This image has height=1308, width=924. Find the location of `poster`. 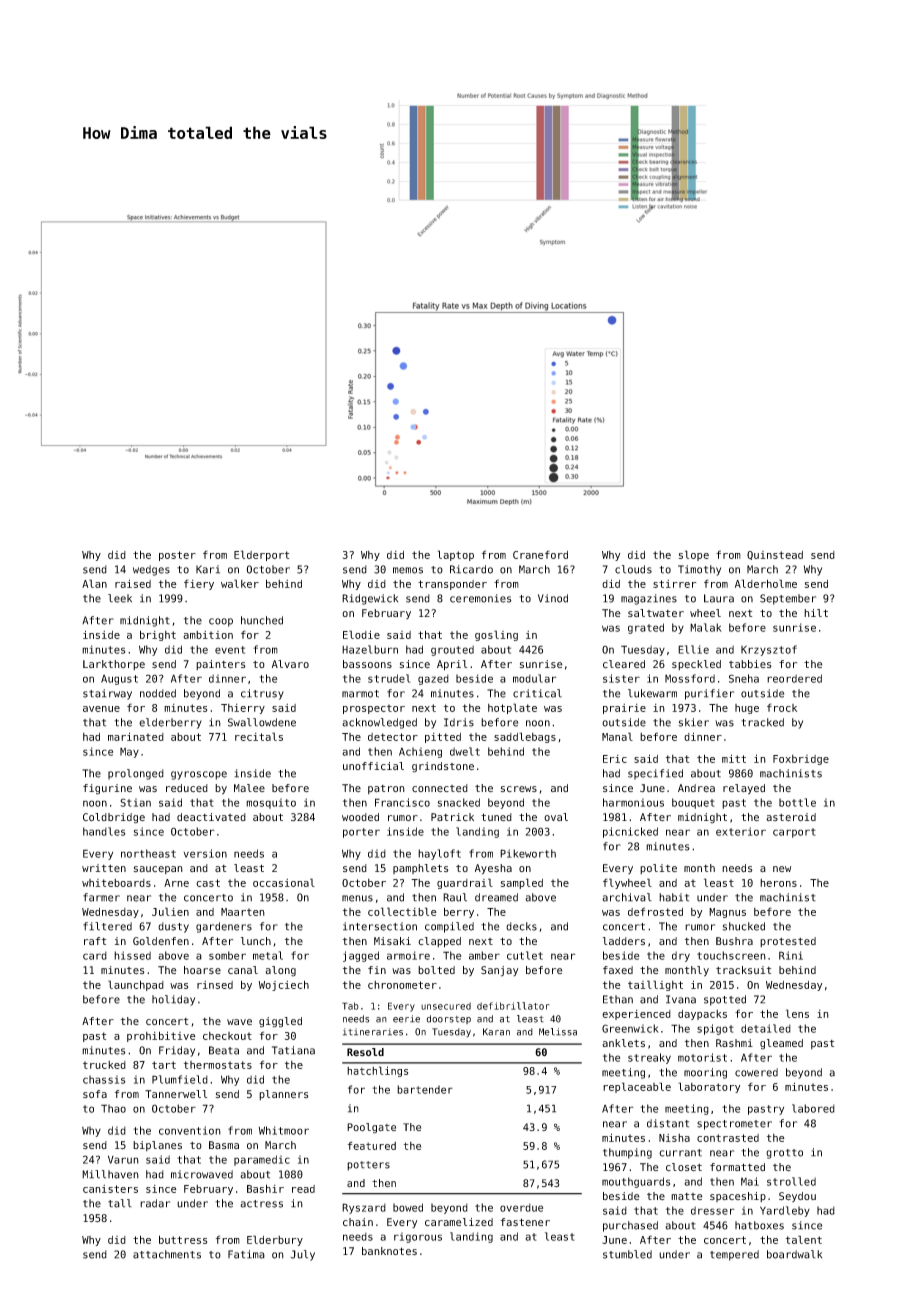

poster is located at coordinates (177, 556).
